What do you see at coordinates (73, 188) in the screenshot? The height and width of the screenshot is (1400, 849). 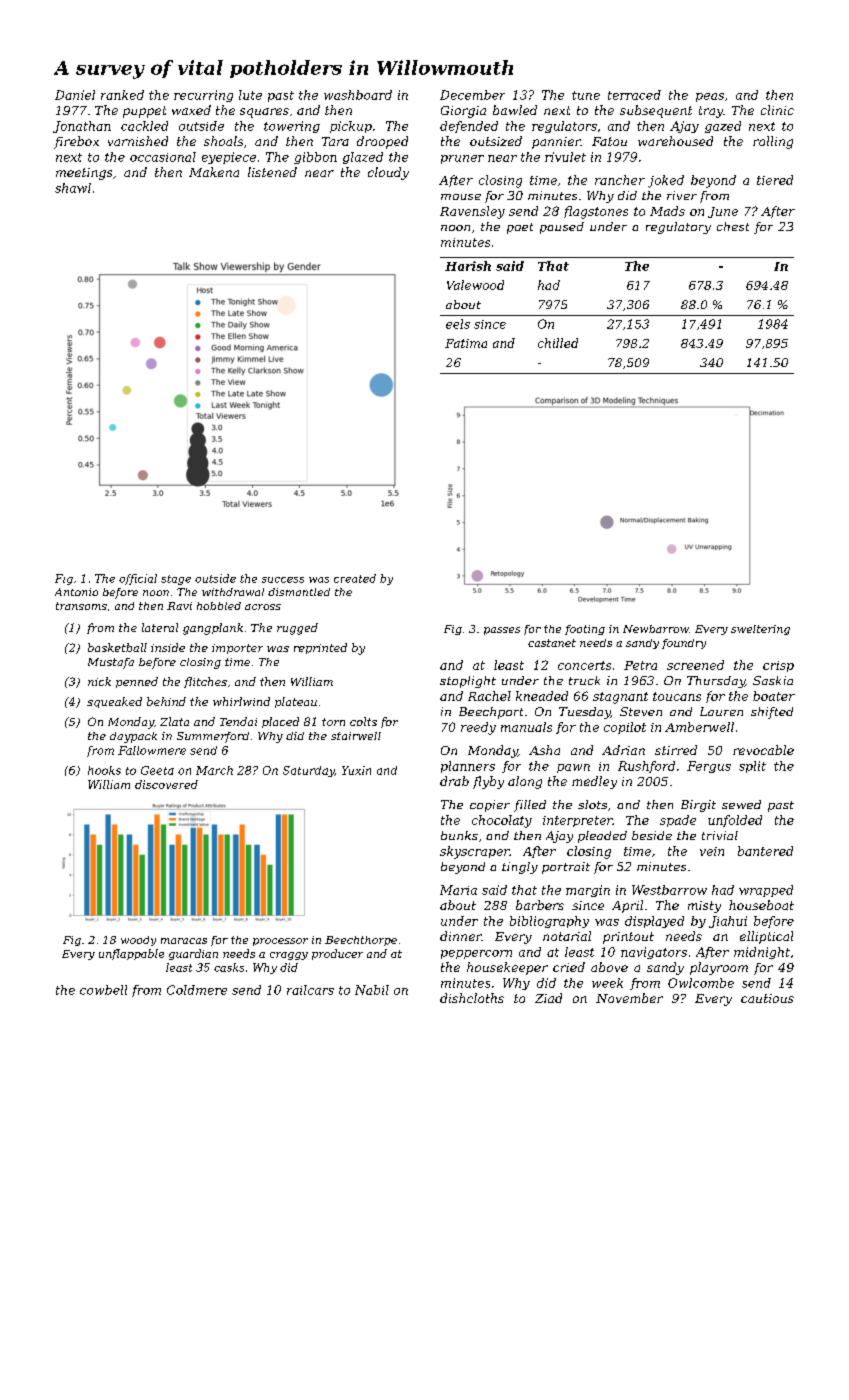 I see `shawl` at bounding box center [73, 188].
